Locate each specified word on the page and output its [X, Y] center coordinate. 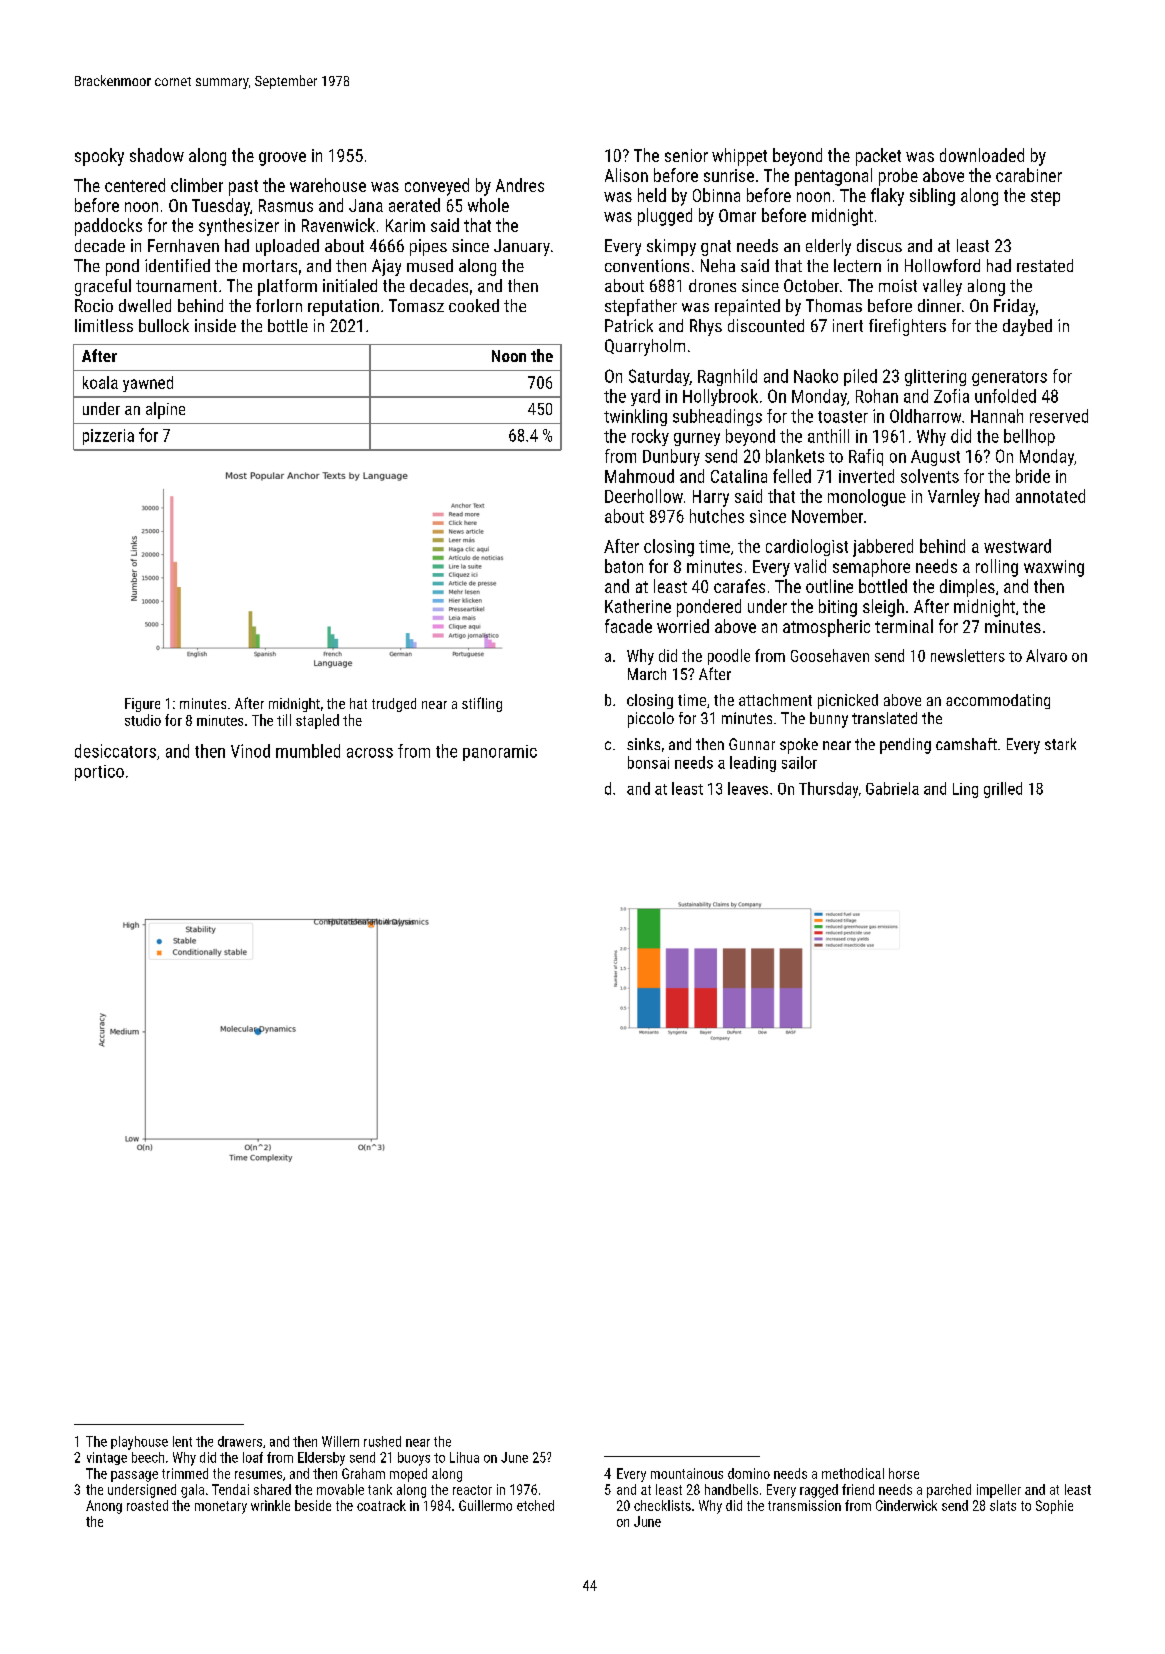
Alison [626, 175]
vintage [107, 1458]
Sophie [1054, 1507]
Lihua [464, 1457]
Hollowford [942, 265]
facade [628, 626]
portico [99, 773]
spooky [99, 157]
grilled [1003, 790]
